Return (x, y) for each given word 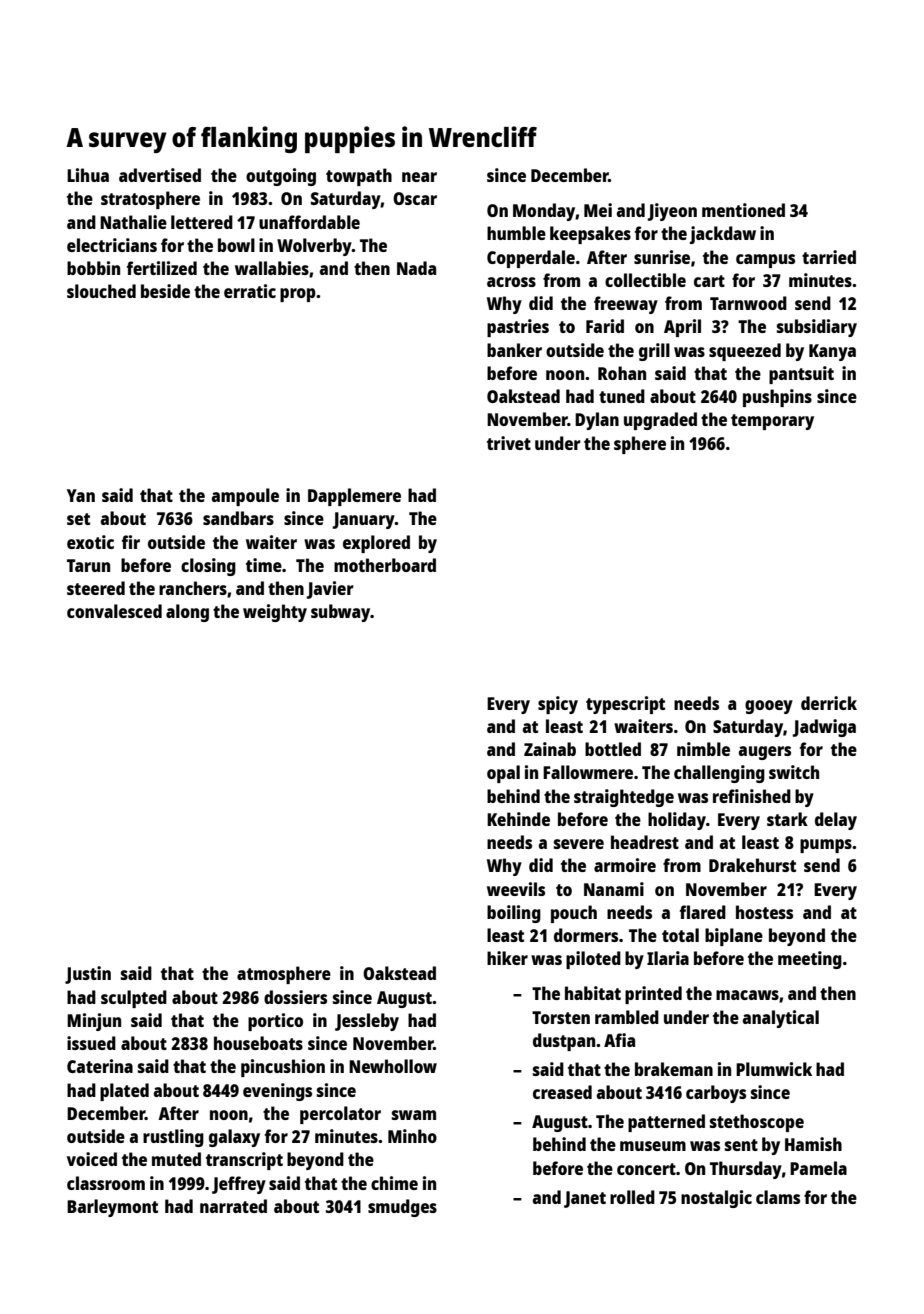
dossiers (295, 997)
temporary (772, 422)
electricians (112, 245)
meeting (810, 960)
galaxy (234, 1138)
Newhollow (393, 1066)
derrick (829, 703)
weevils (516, 889)
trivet (509, 443)
